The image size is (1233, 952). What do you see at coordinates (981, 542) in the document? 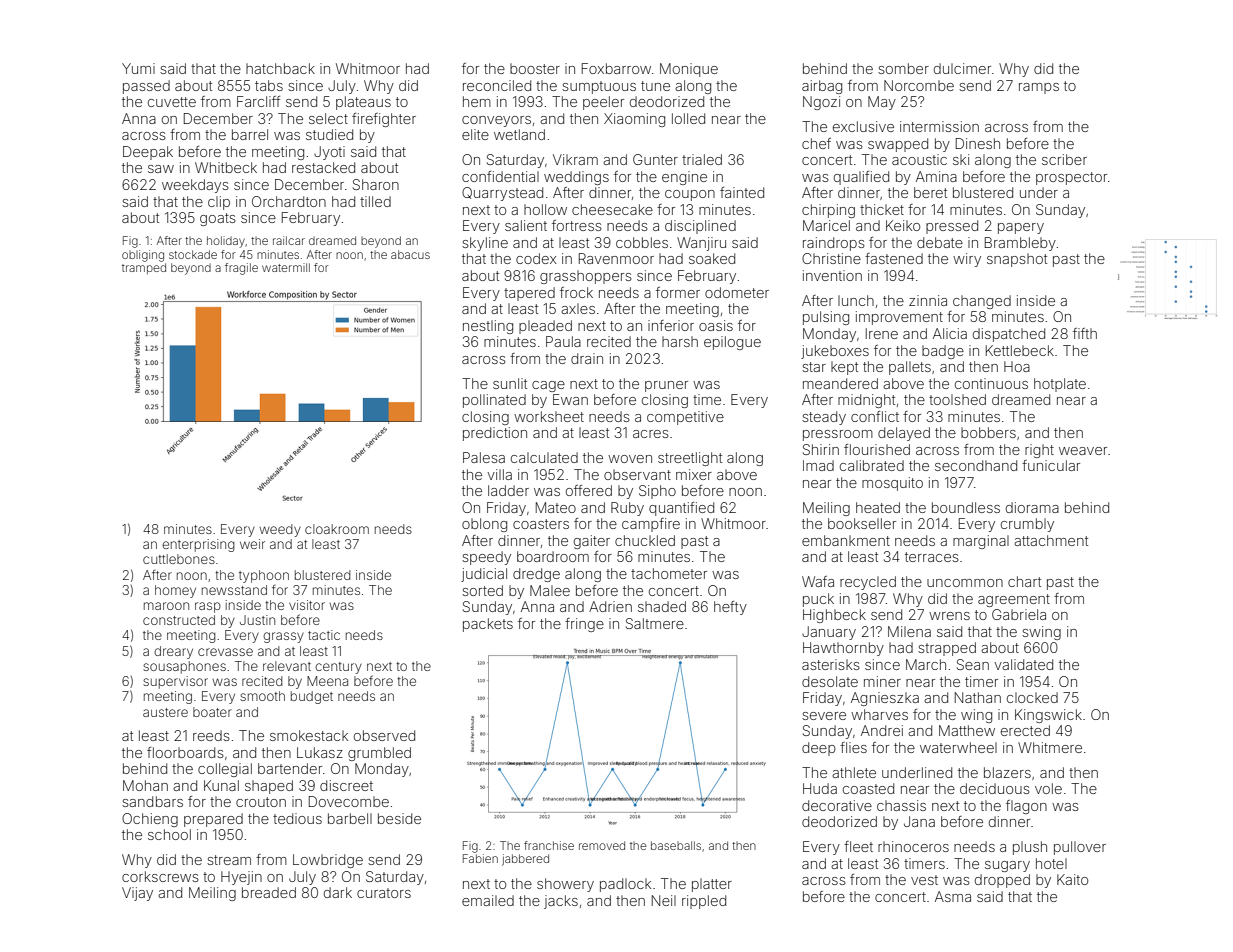
I see `marginal` at bounding box center [981, 542].
